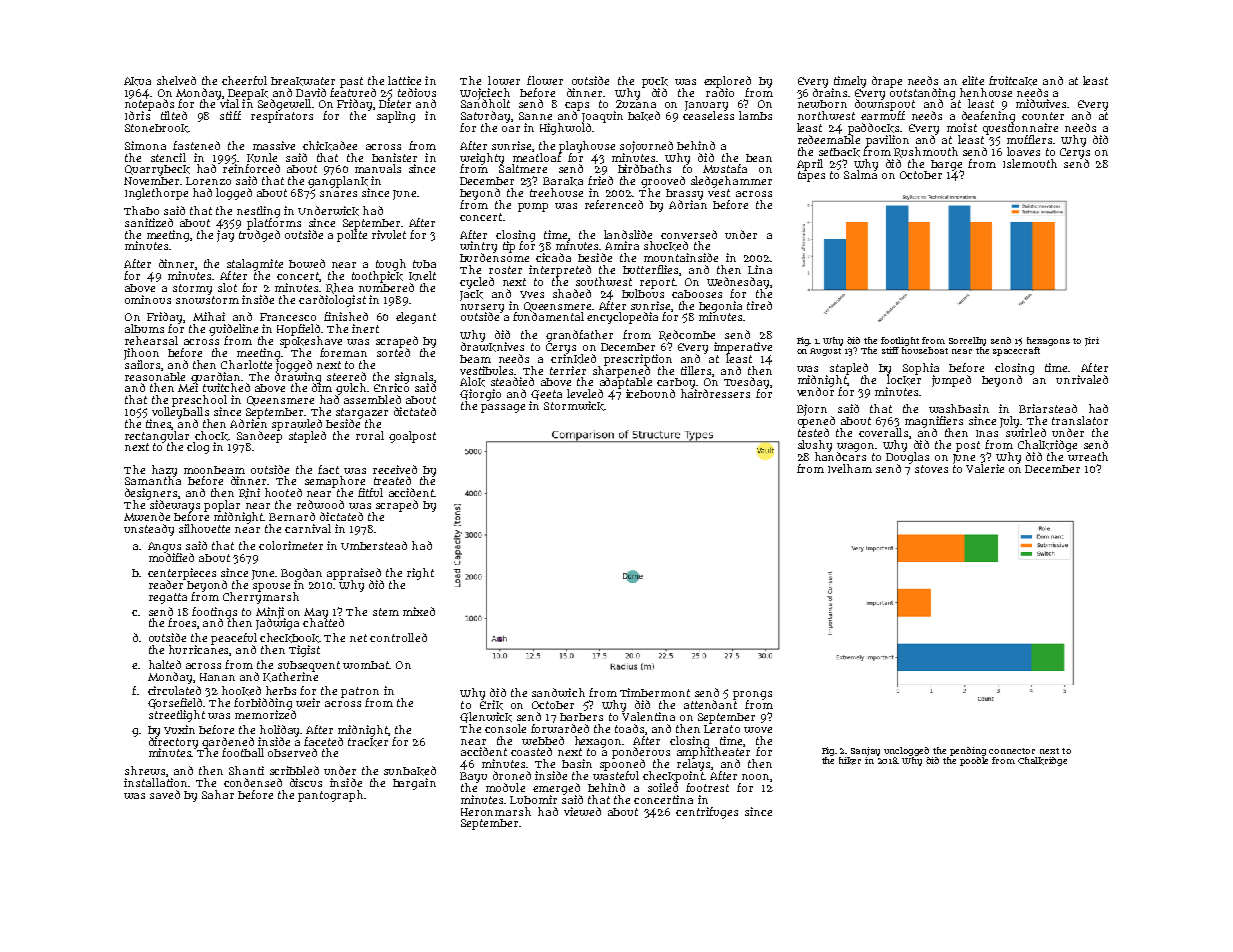 The width and height of the screenshot is (1233, 952). Describe the element at coordinates (987, 433) in the screenshot. I see `Inas` at that location.
